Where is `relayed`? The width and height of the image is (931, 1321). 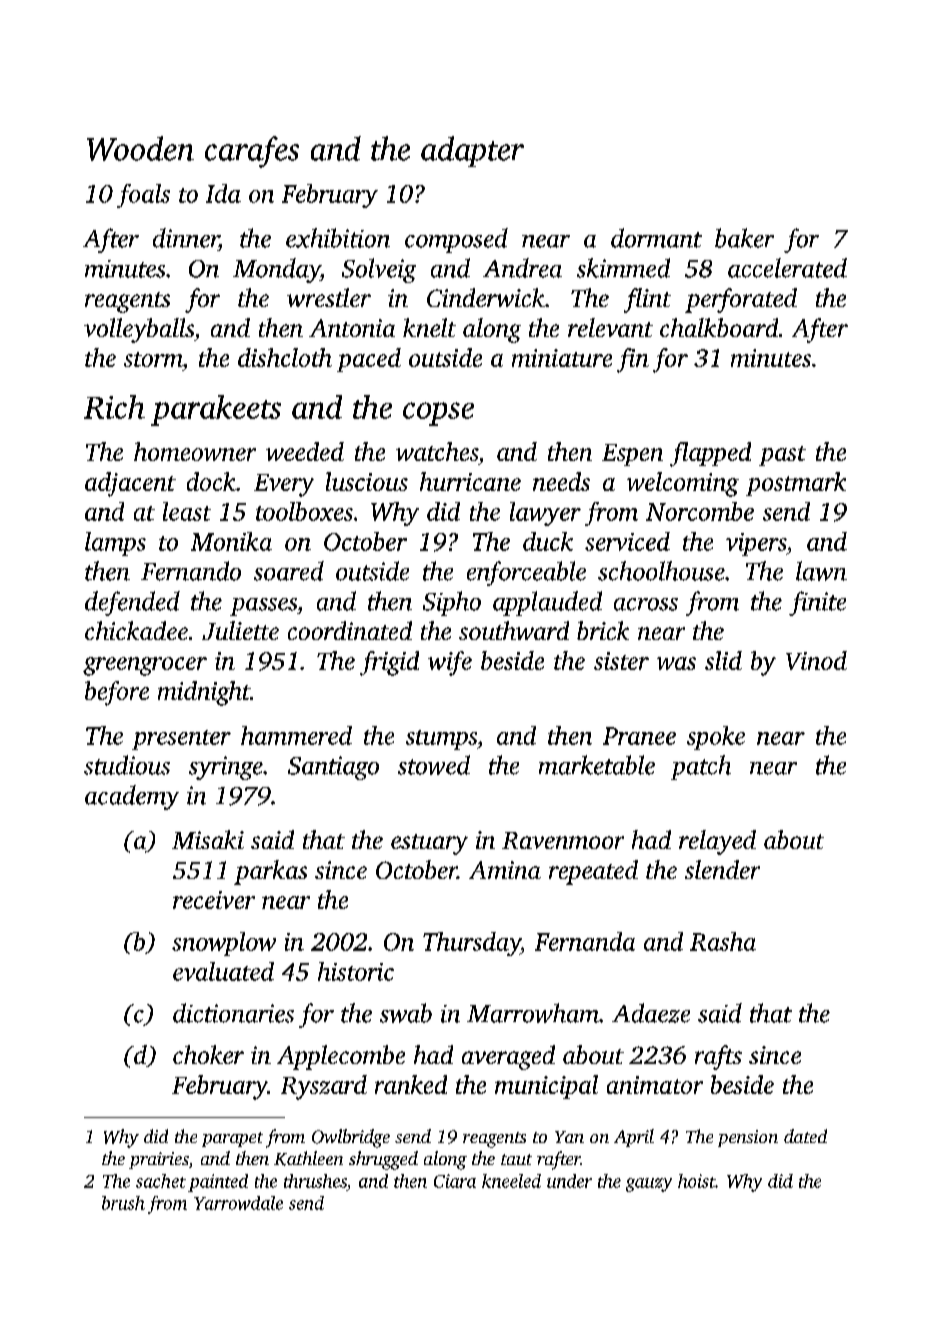 relayed is located at coordinates (717, 842).
